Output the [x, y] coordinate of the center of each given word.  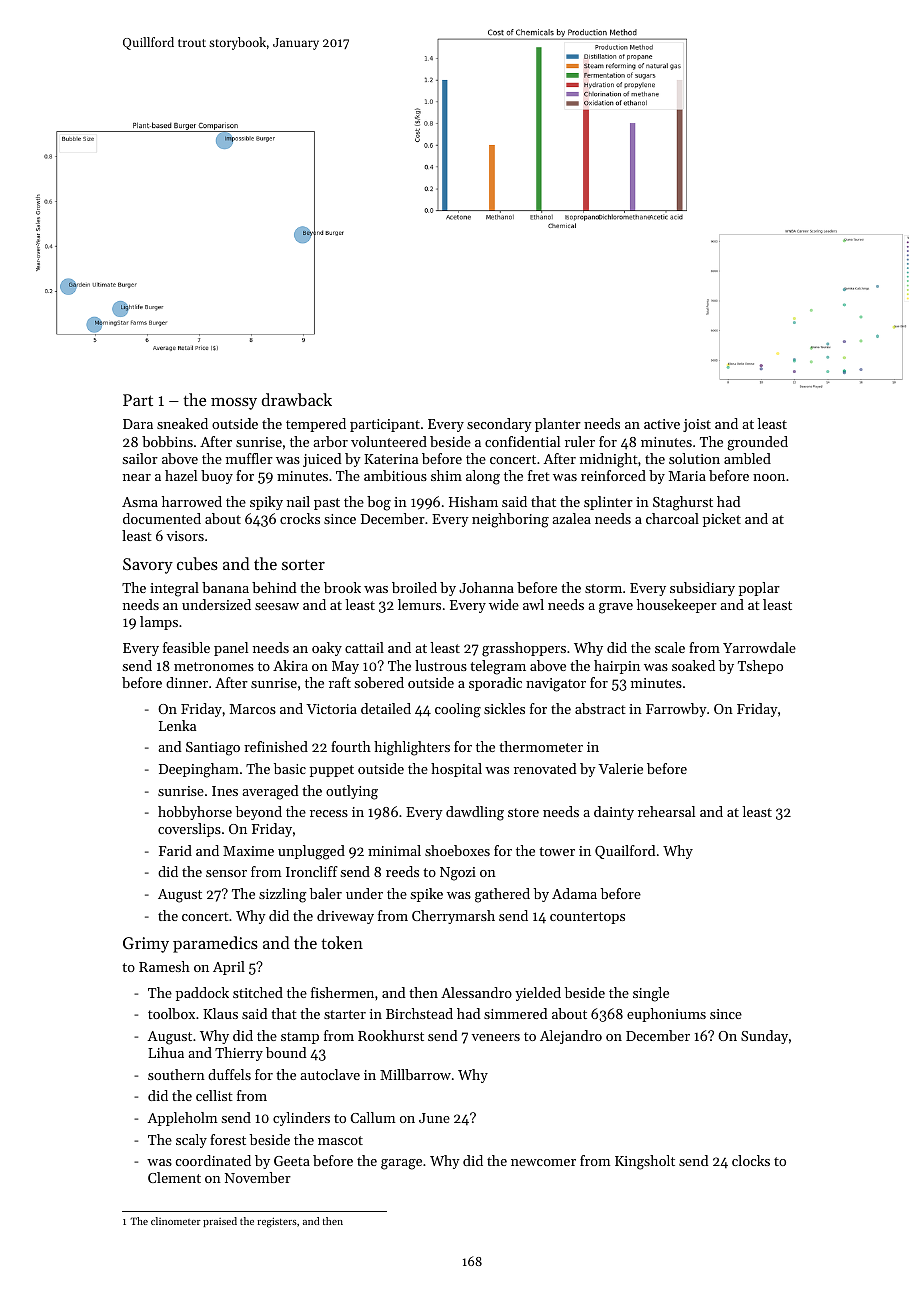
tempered [316, 425]
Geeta [292, 1161]
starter [345, 1014]
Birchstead [419, 1013]
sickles [504, 708]
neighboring [510, 520]
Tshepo [760, 667]
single [651, 994]
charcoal [672, 518]
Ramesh [164, 966]
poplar [759, 589]
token [342, 942]
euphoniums [666, 1015]
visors [185, 536]
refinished [276, 746]
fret [539, 475]
